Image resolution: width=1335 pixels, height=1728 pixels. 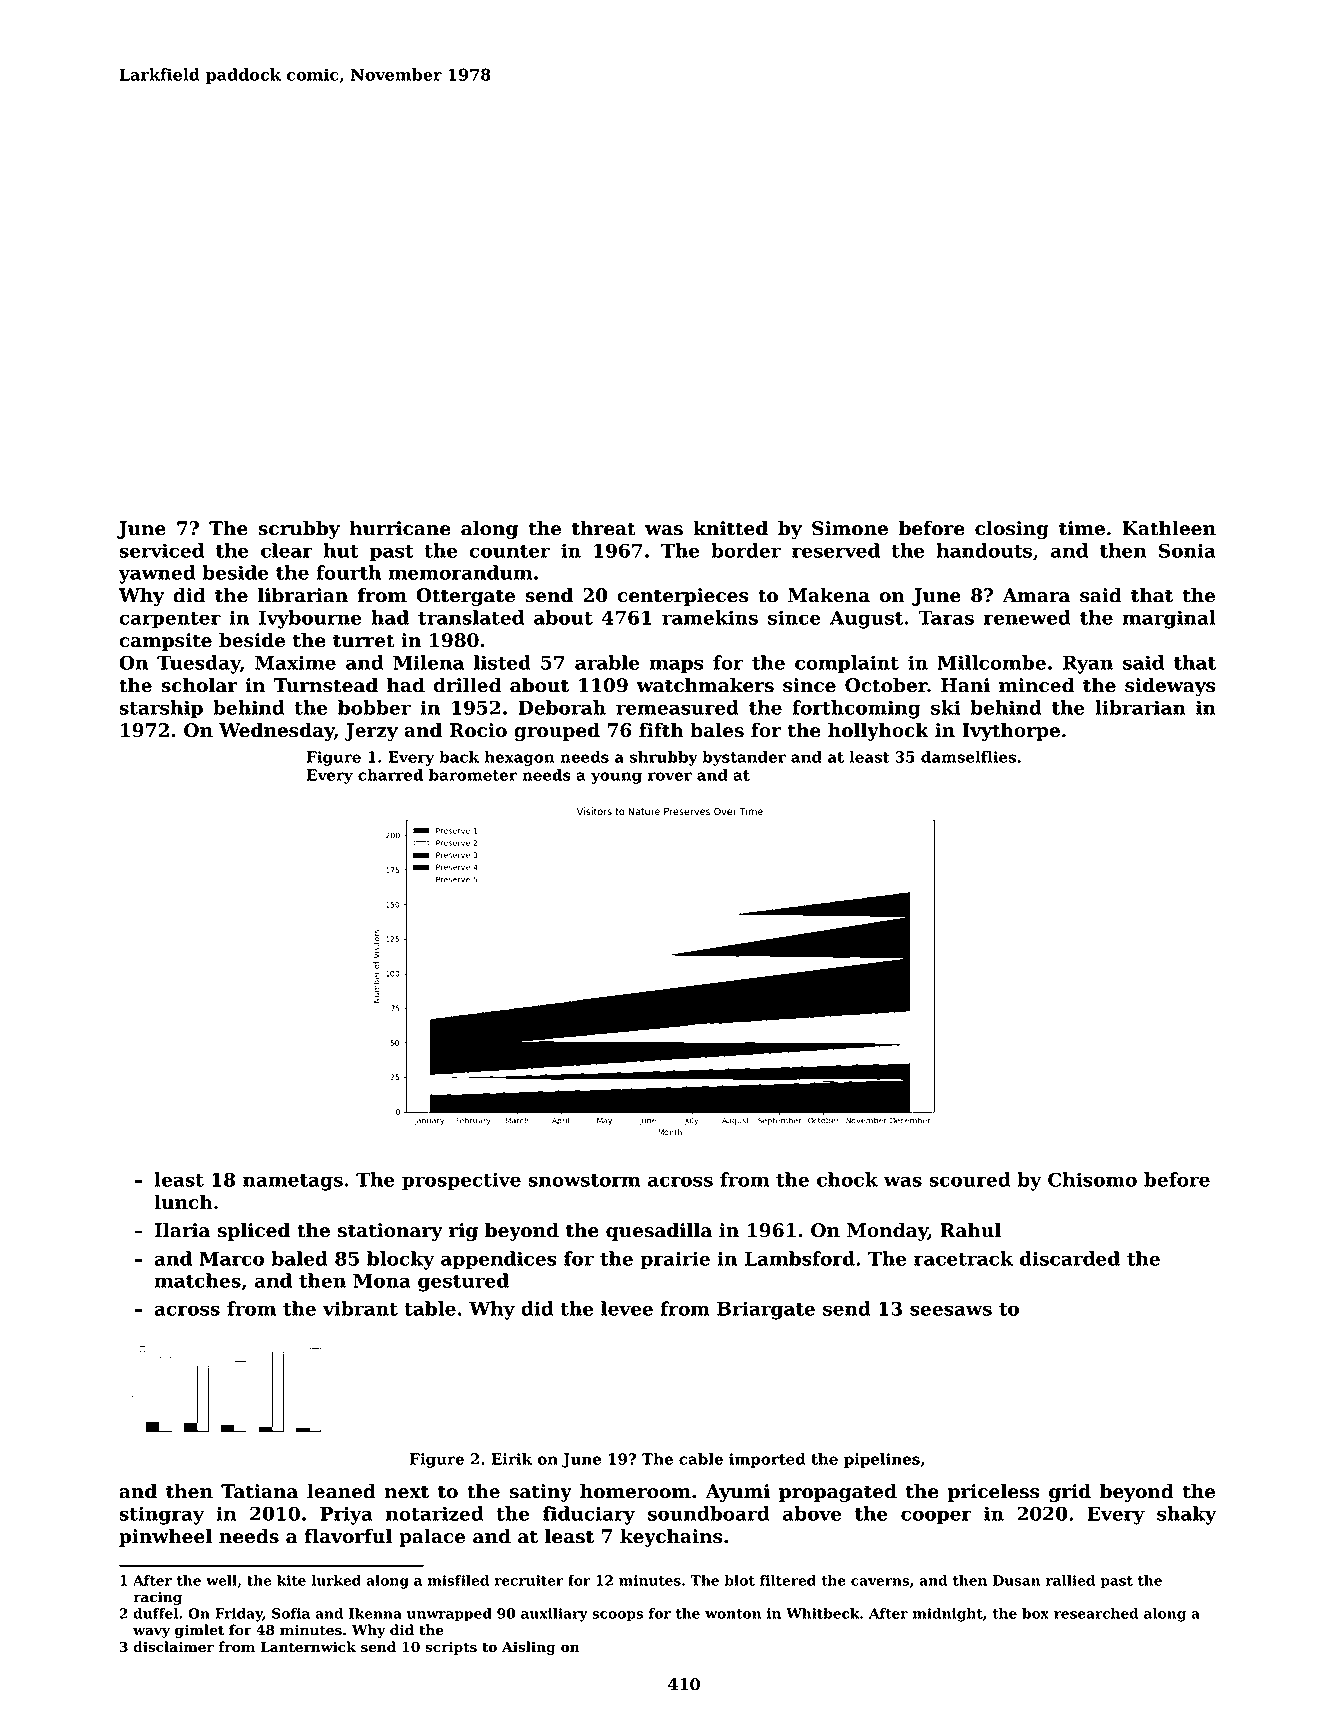 What do you see at coordinates (1011, 731) in the document?
I see `Ivythorpe` at bounding box center [1011, 731].
